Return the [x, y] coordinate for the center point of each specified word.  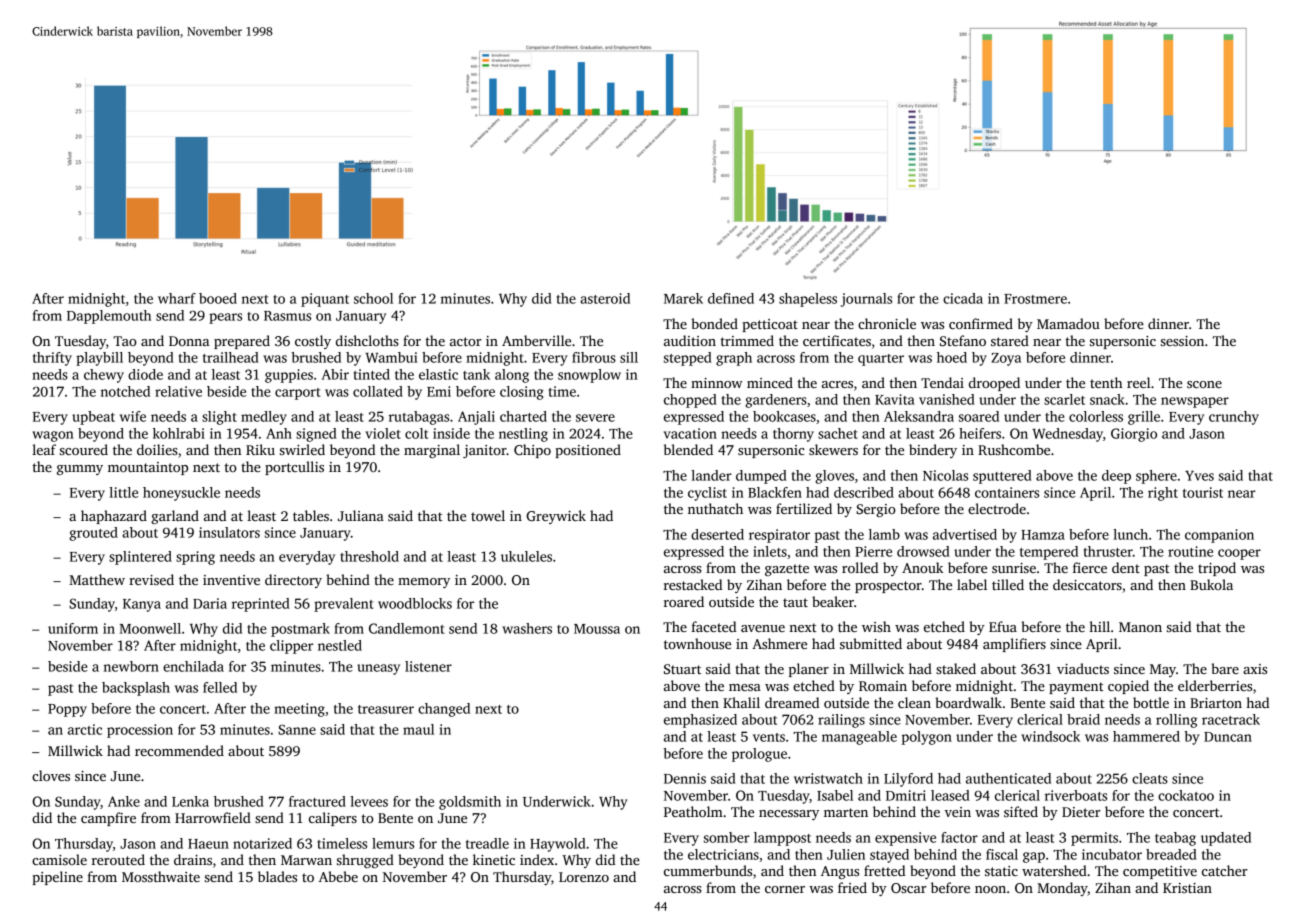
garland [175, 517]
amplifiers [1014, 645]
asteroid [605, 298]
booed [218, 298]
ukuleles [526, 556]
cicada [963, 298]
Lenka [190, 801]
